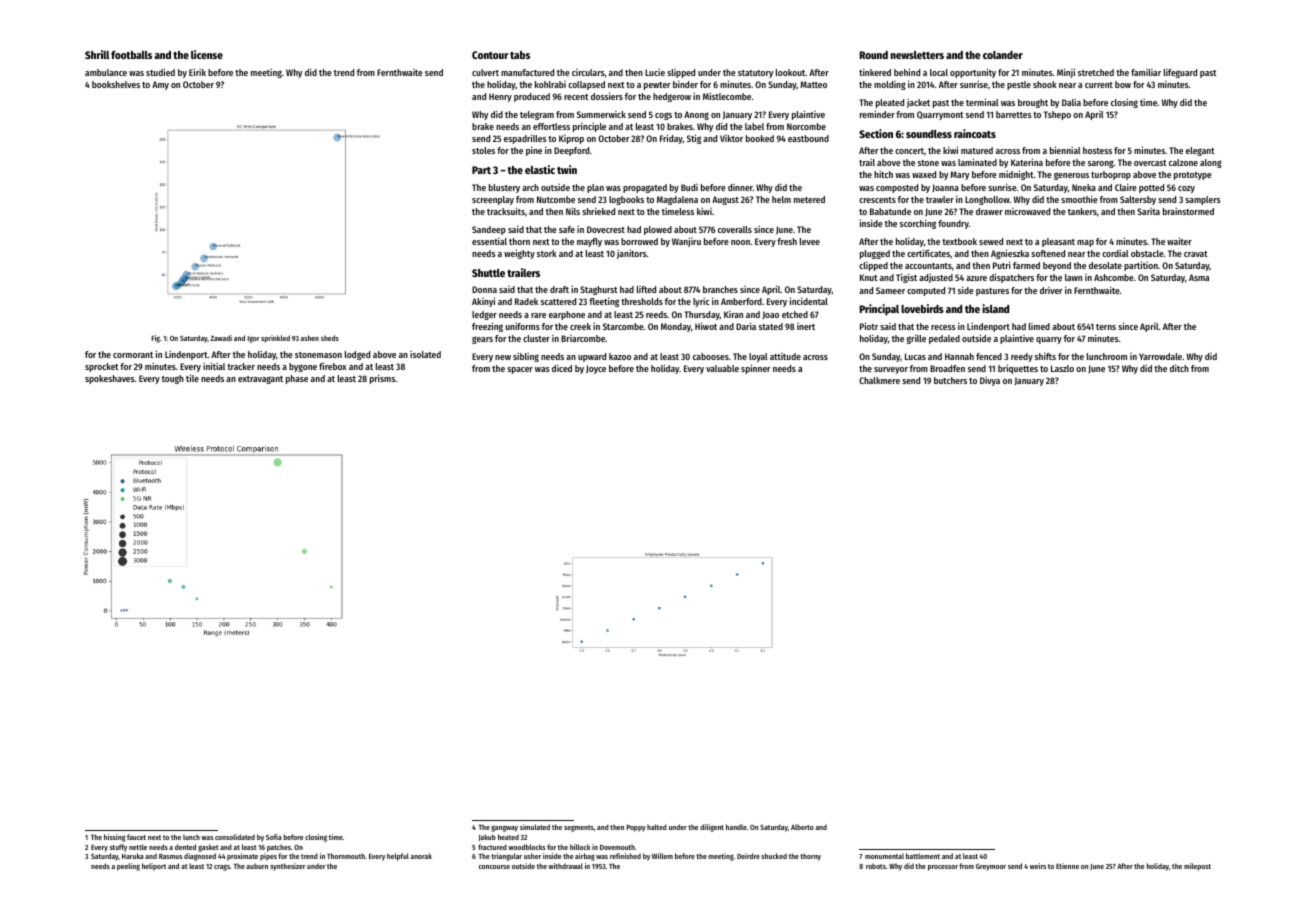 The height and width of the image is (924, 1308). What do you see at coordinates (1114, 277) in the image?
I see `Ashcombe` at bounding box center [1114, 277].
